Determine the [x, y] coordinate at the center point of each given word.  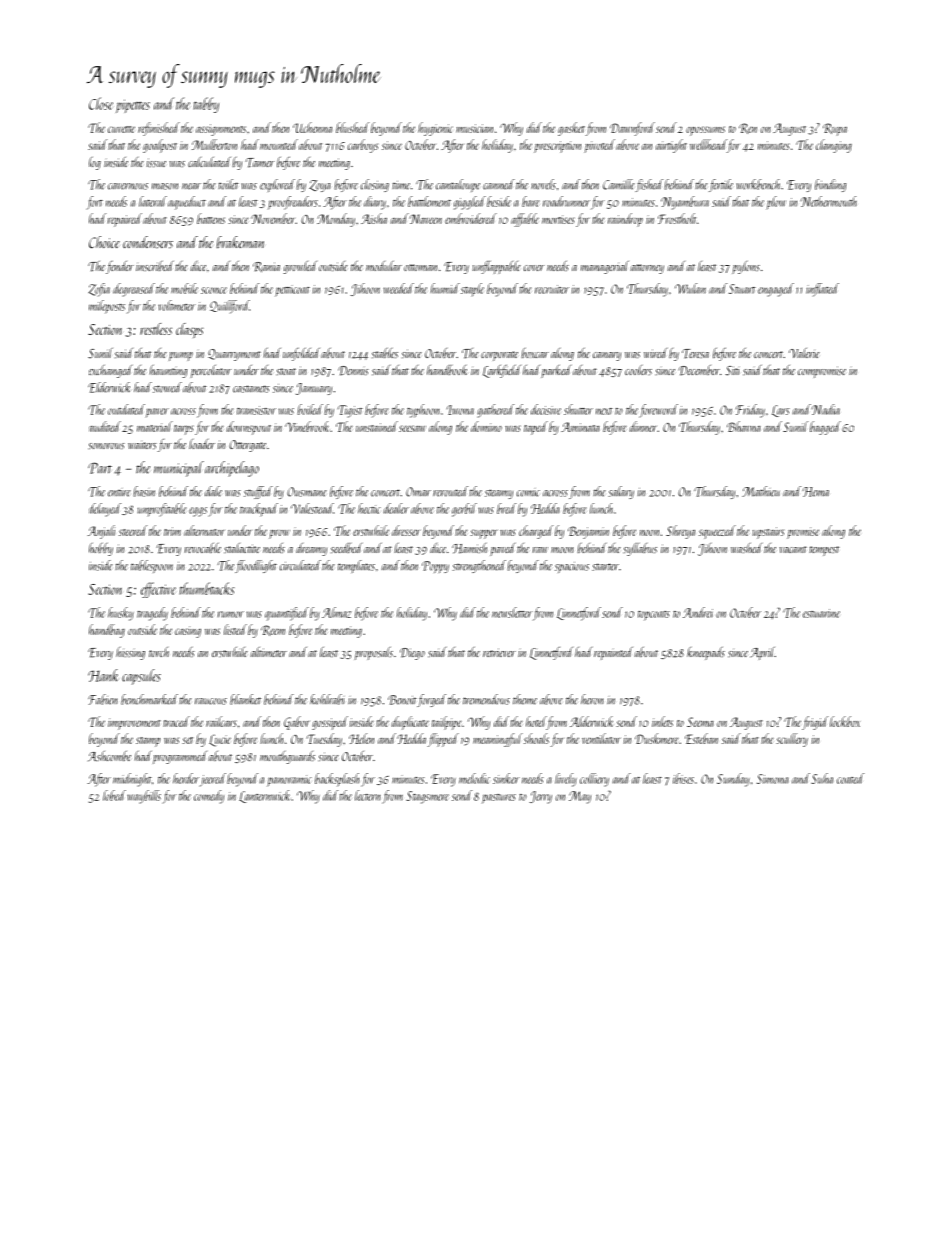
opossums [705, 131]
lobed [114, 795]
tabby [206, 105]
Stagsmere [427, 797]
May [580, 797]
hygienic [435, 129]
